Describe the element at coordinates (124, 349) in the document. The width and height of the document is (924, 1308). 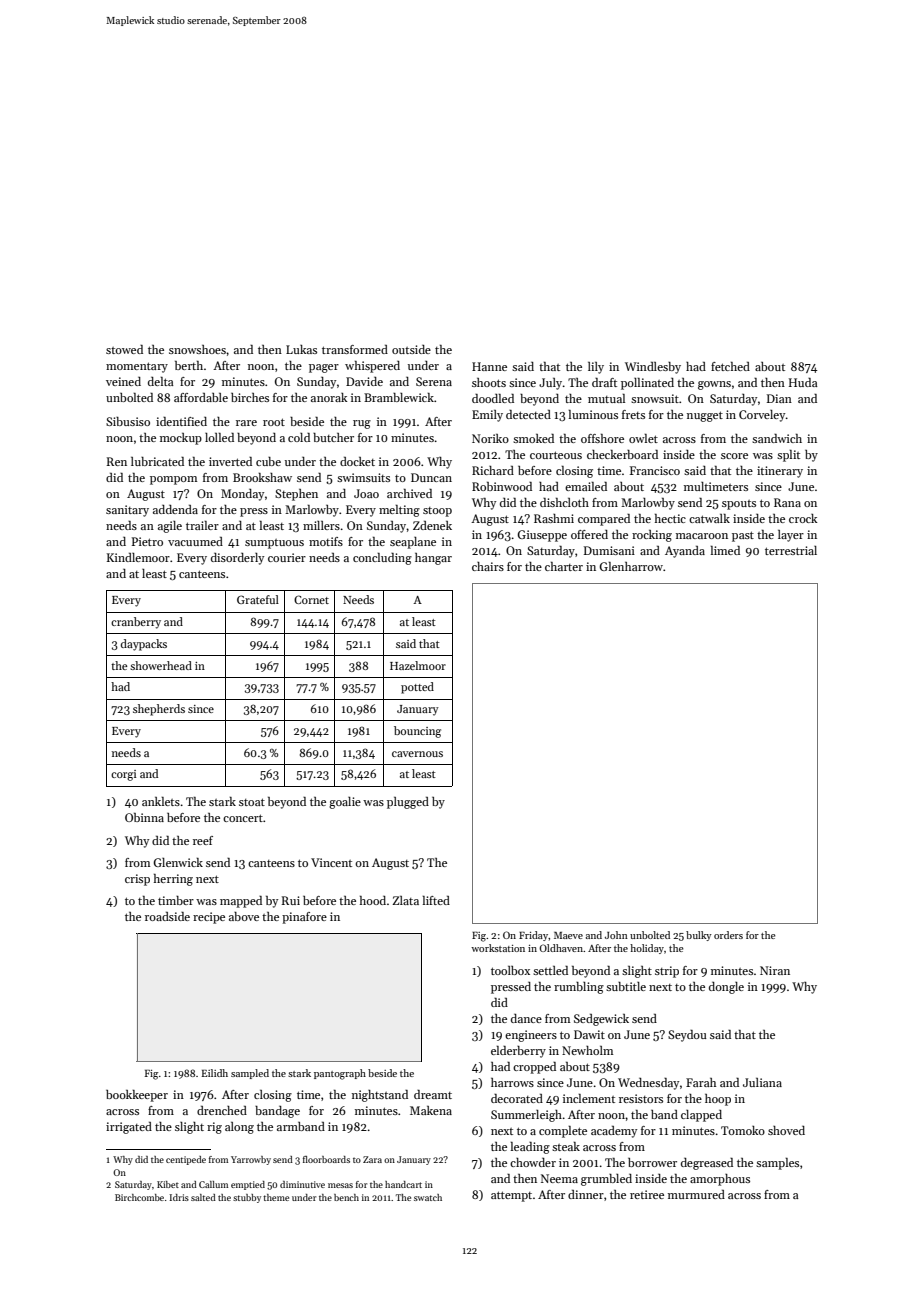
I see `stowed` at that location.
